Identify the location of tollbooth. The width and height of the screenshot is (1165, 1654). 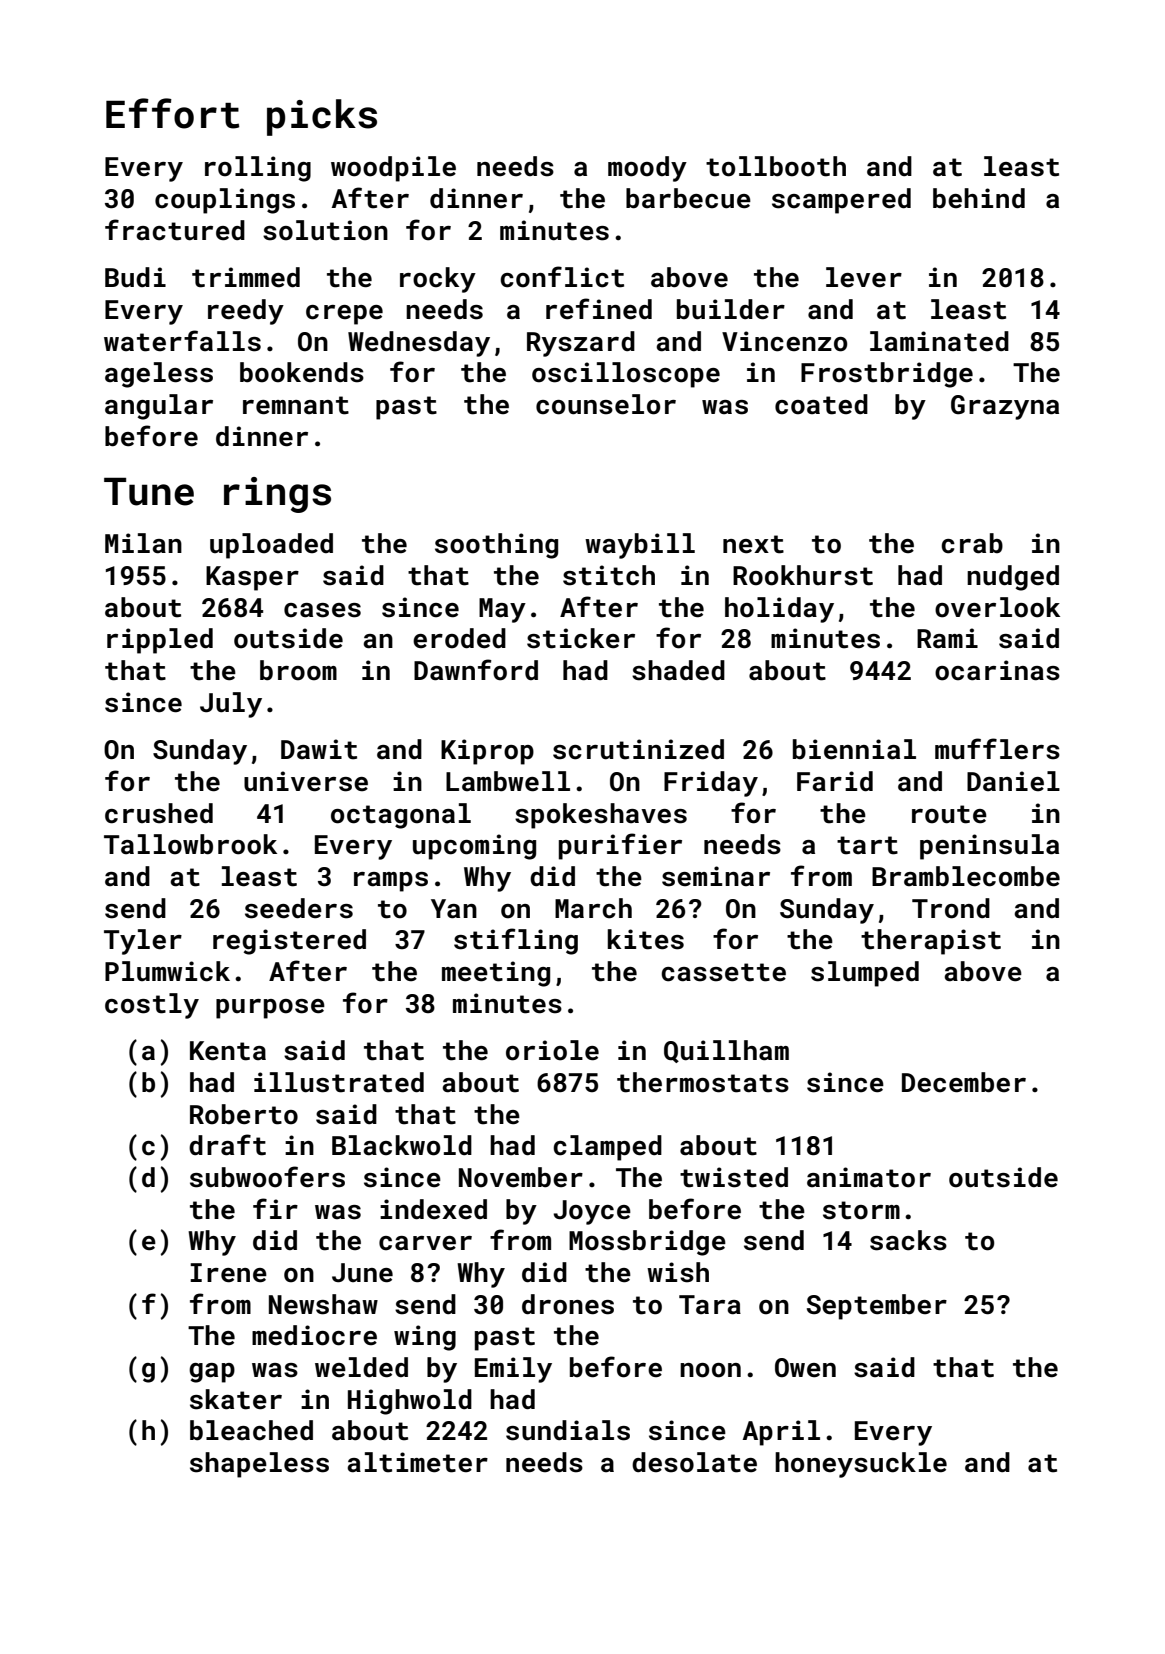
(776, 166).
